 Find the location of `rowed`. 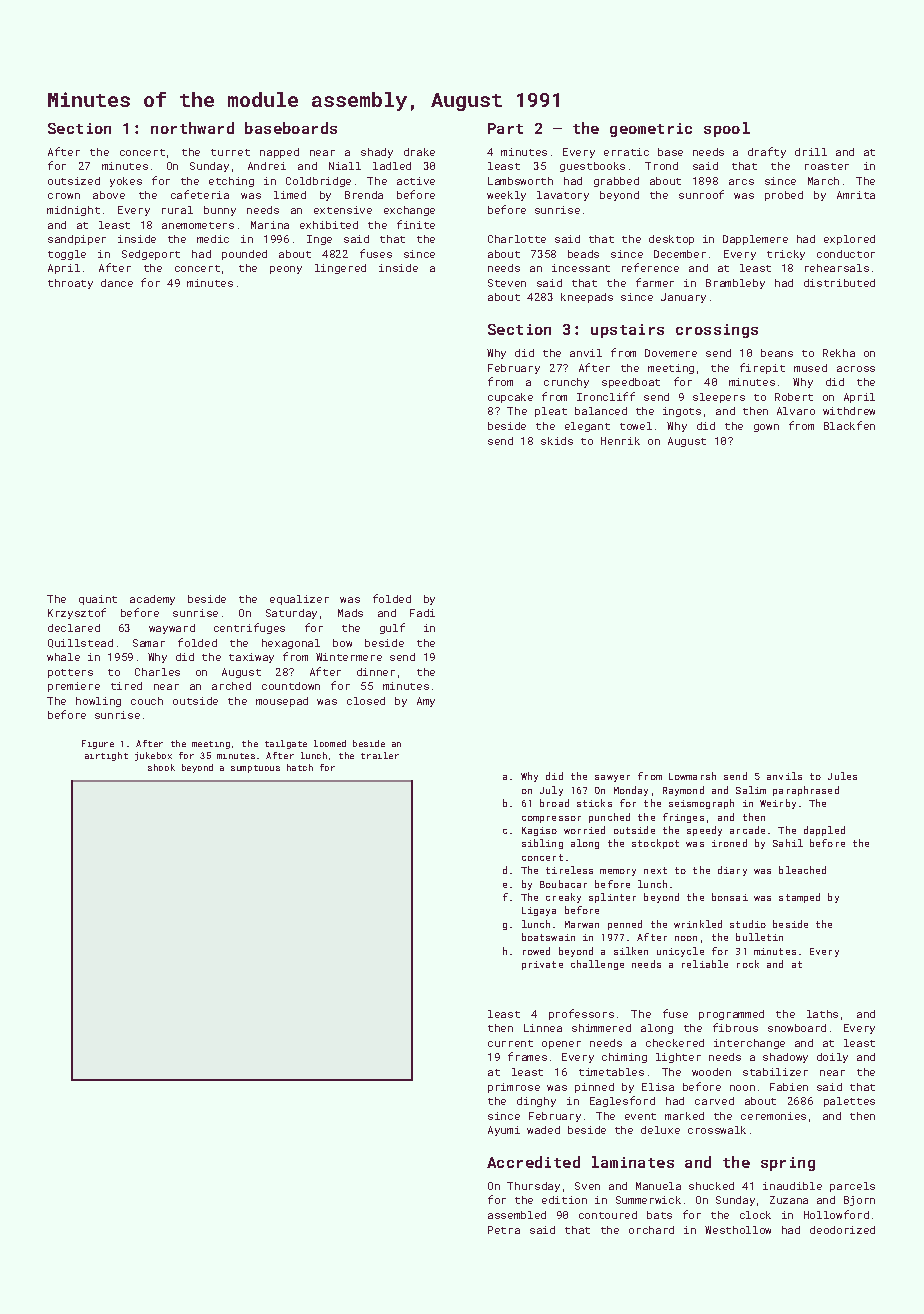

rowed is located at coordinates (536, 951).
